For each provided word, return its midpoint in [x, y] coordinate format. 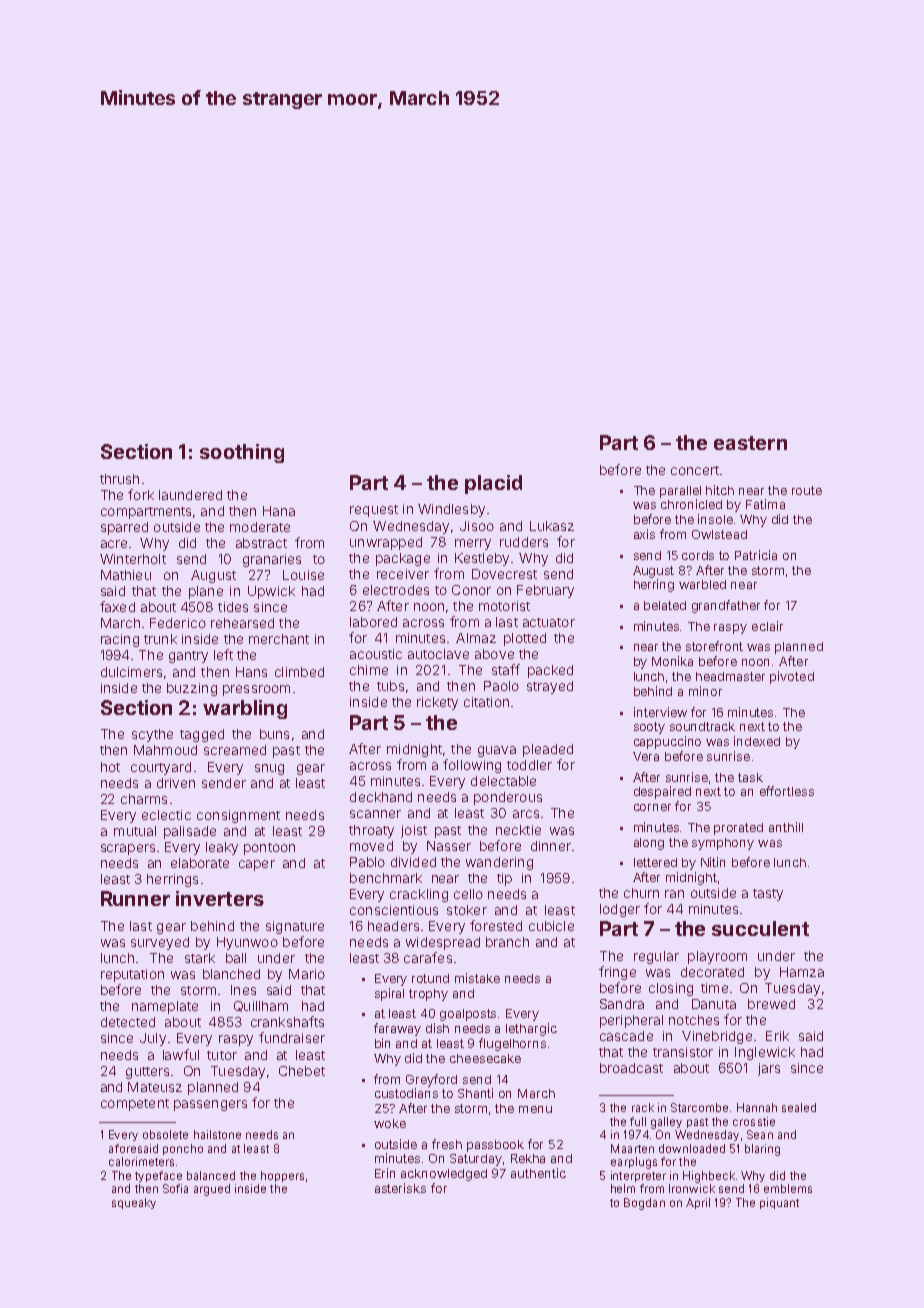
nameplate [165, 1007]
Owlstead [719, 534]
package [403, 559]
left [223, 654]
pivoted [792, 677]
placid [493, 484]
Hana [279, 511]
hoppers [282, 1176]
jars [769, 1069]
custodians [406, 1093]
